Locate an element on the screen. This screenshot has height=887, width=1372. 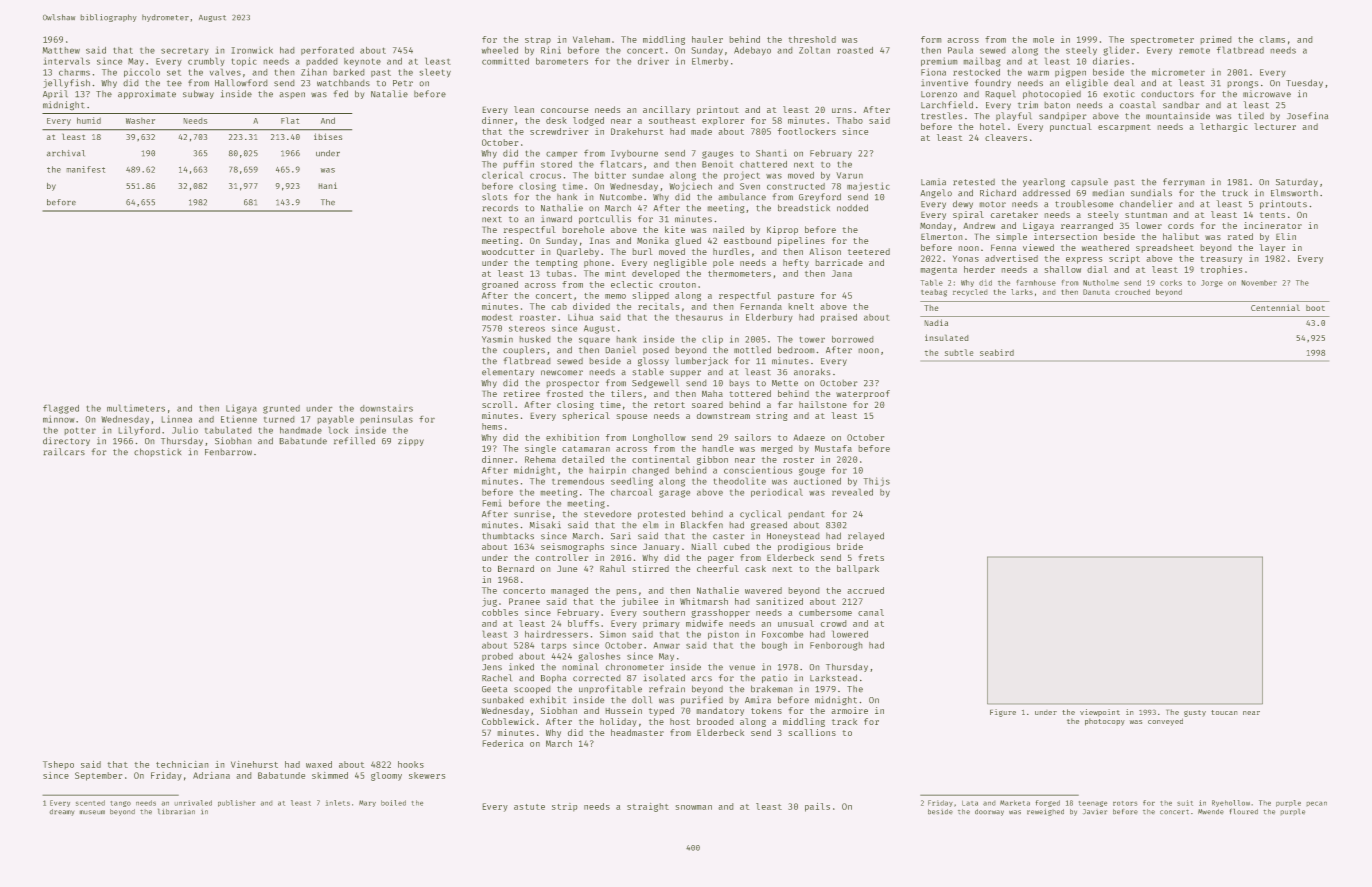
mottled is located at coordinates (752, 349).
